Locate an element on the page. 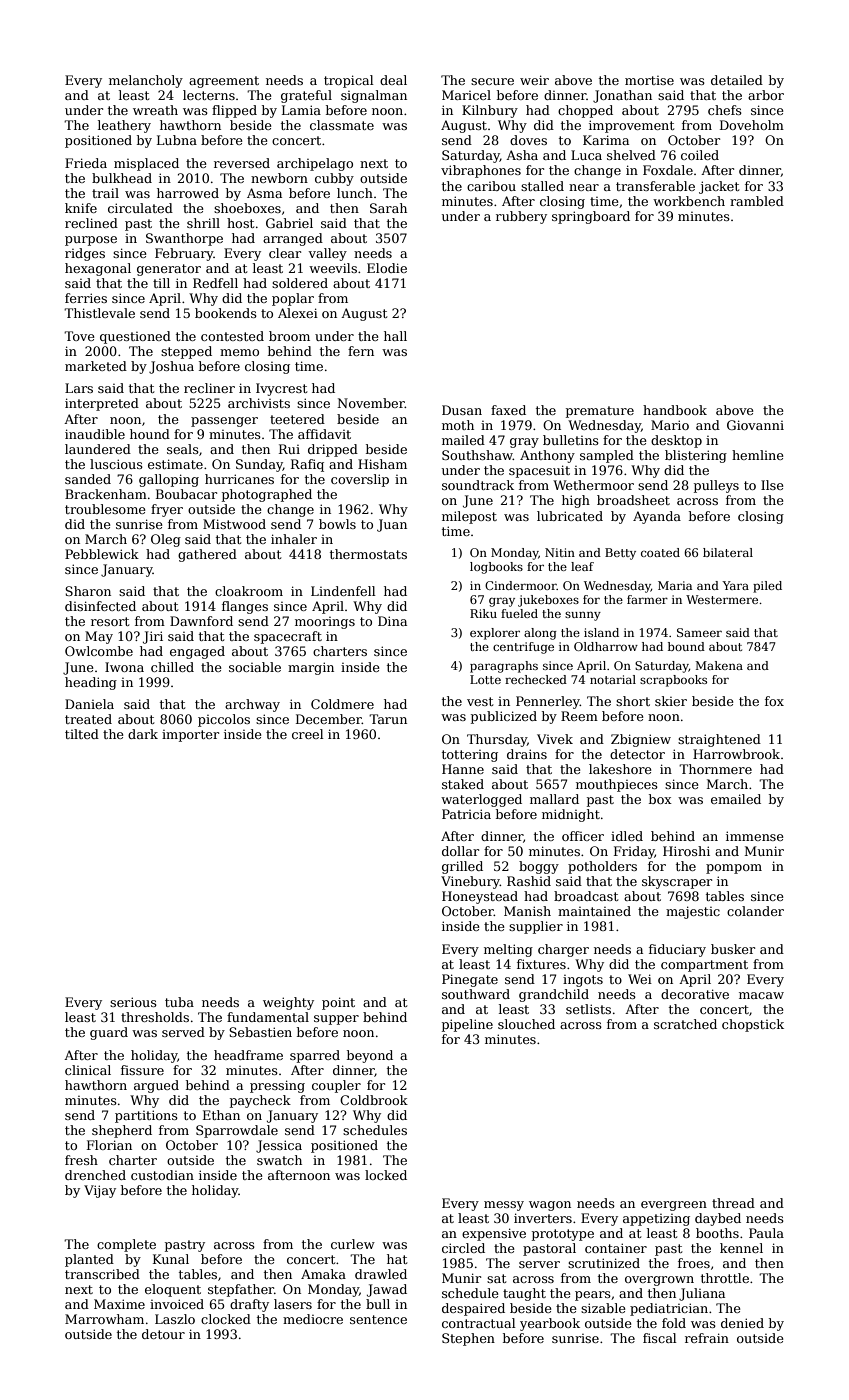 This page has width=849, height=1400. circled is located at coordinates (463, 1248).
